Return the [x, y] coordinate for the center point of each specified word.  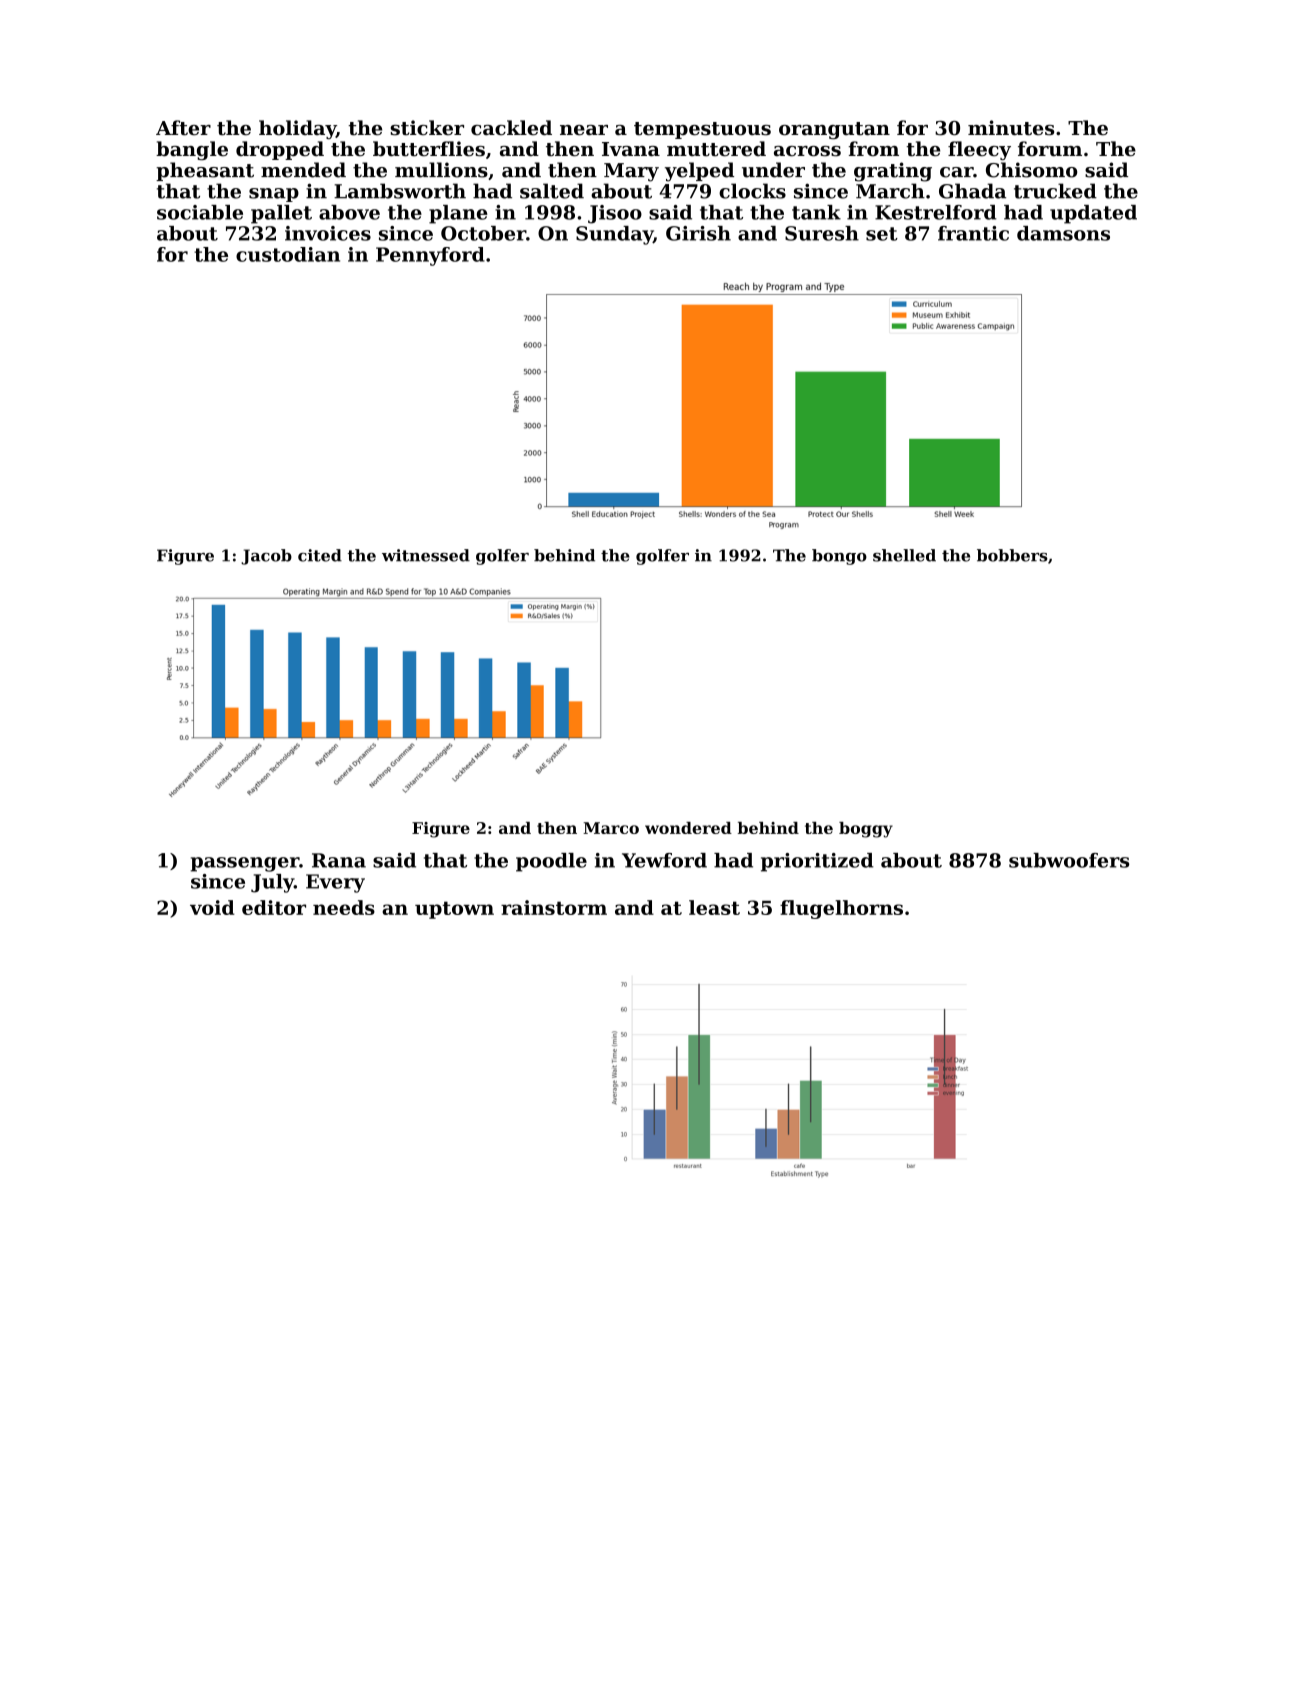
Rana [339, 860]
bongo [839, 557]
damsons [1063, 233]
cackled [511, 128]
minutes [1011, 128]
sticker [427, 128]
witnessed [426, 555]
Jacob [266, 557]
